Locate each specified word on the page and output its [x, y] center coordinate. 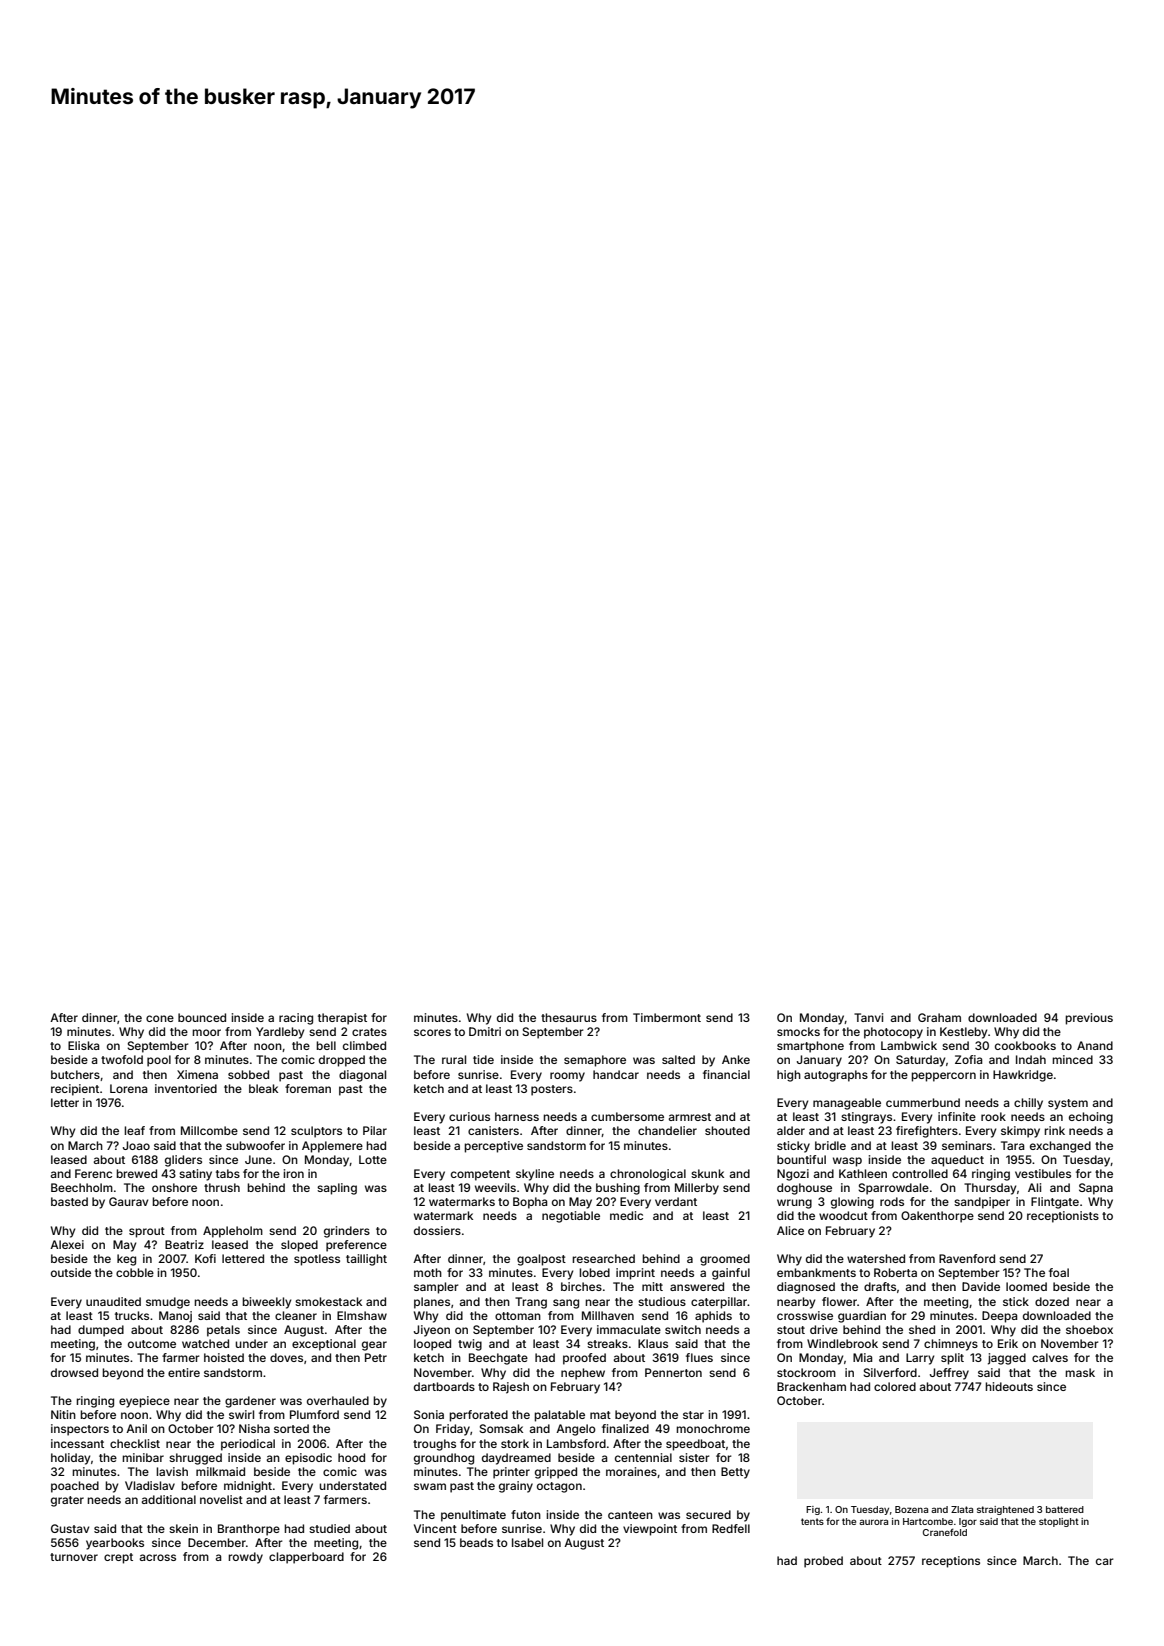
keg [126, 1260]
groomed [725, 1260]
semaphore [595, 1061]
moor [206, 1032]
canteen [630, 1515]
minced [1072, 1059]
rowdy [245, 1558]
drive [824, 1329]
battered [1065, 1509]
